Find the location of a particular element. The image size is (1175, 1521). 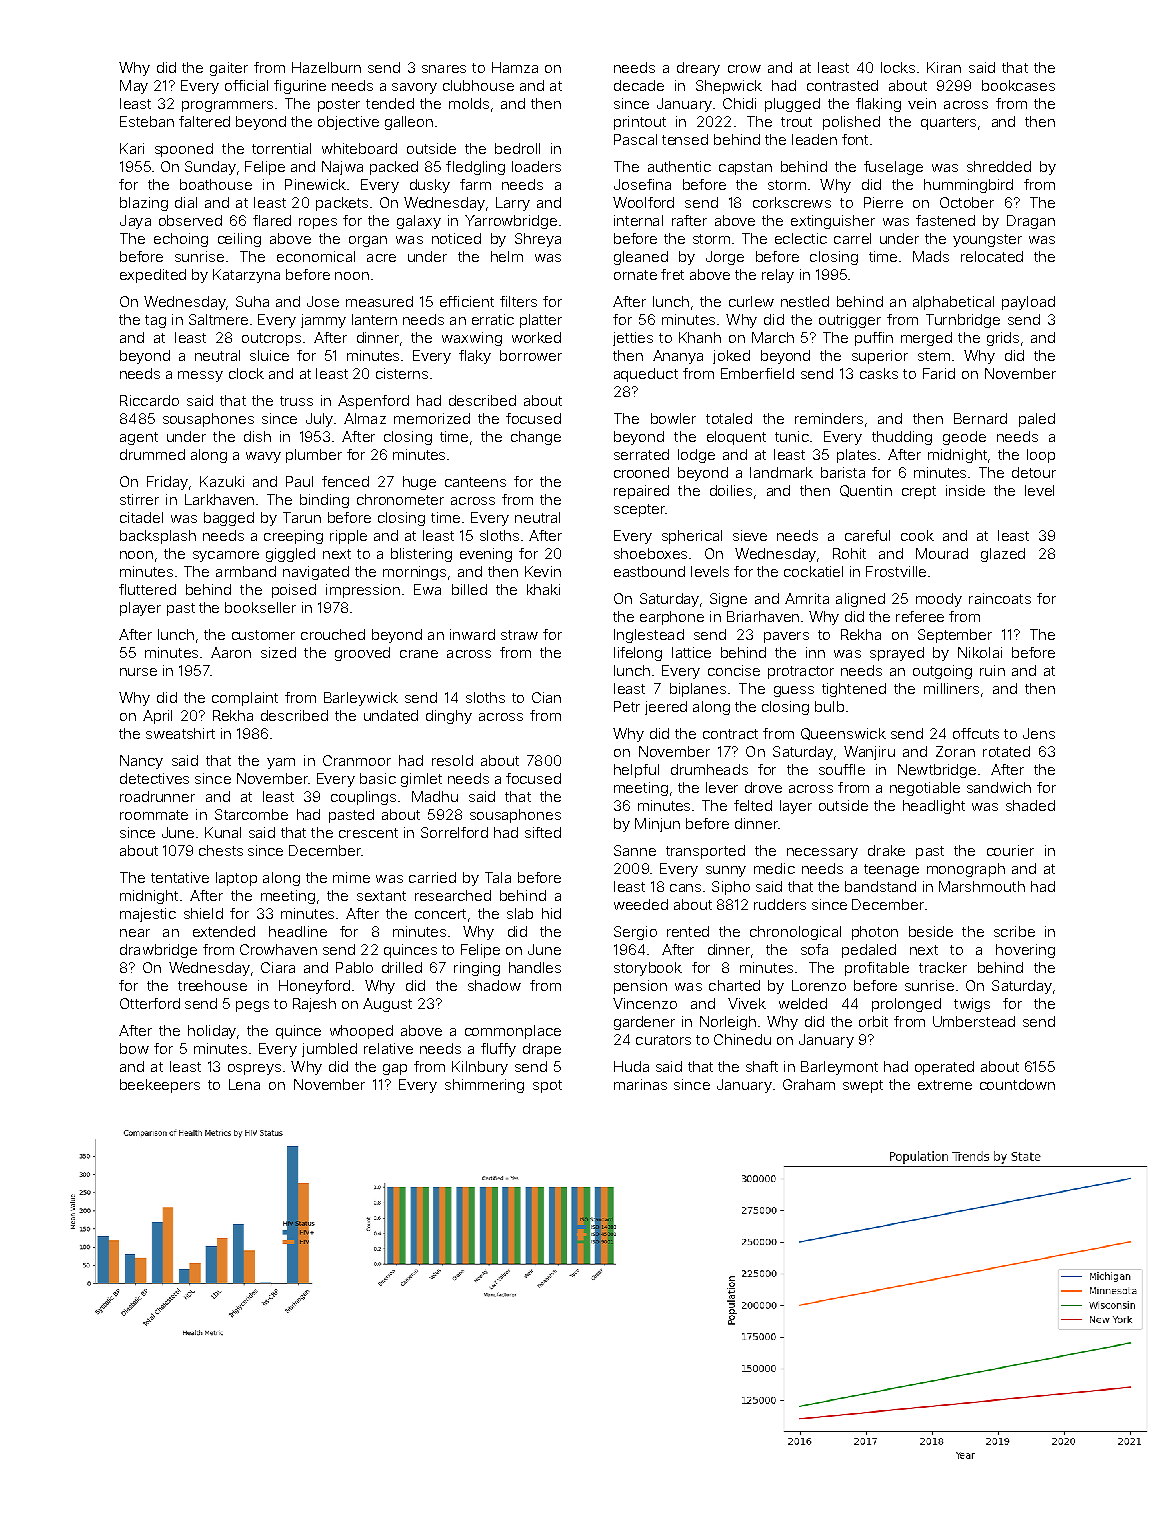

scepter is located at coordinates (639, 510).
